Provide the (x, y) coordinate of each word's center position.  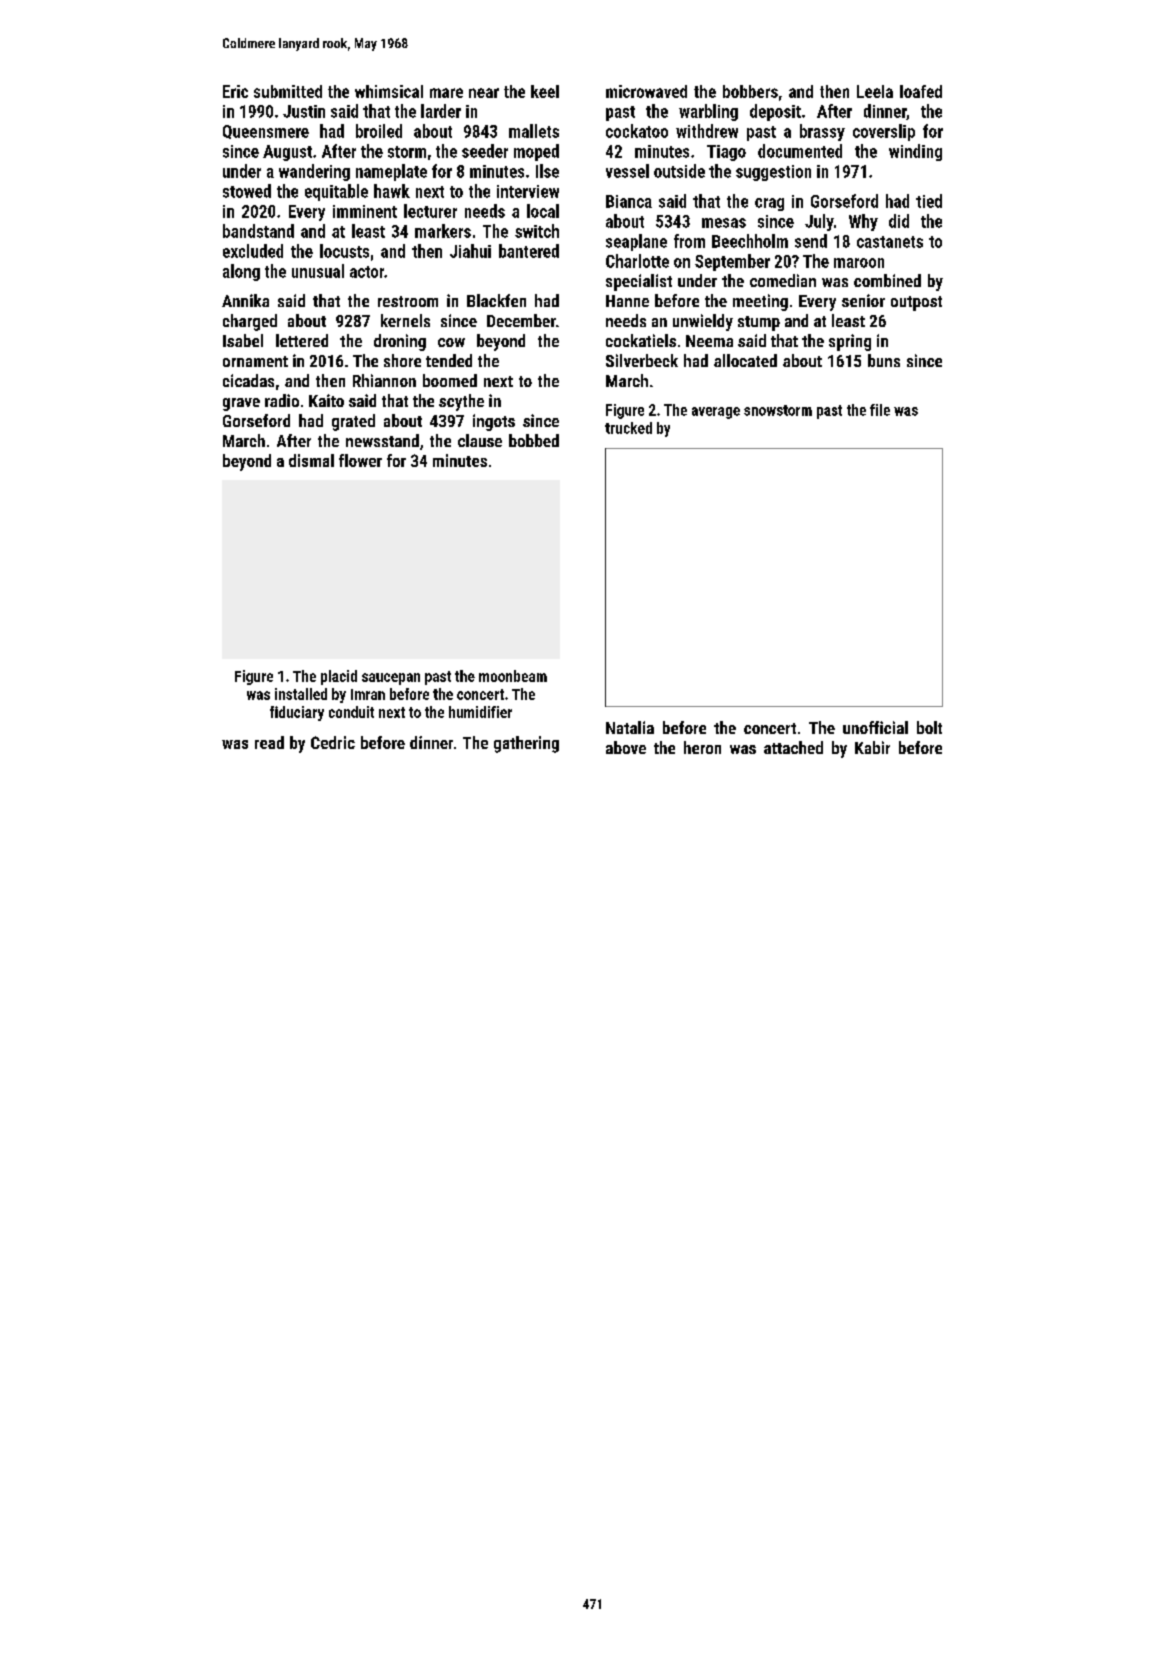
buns (884, 360)
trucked (628, 428)
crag (769, 204)
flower (360, 460)
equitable (336, 192)
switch (537, 231)
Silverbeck (642, 360)
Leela (875, 91)
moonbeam (513, 676)
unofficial (875, 727)
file (880, 410)
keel (545, 91)
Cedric (333, 742)
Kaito (326, 400)
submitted (288, 91)
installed (301, 694)
